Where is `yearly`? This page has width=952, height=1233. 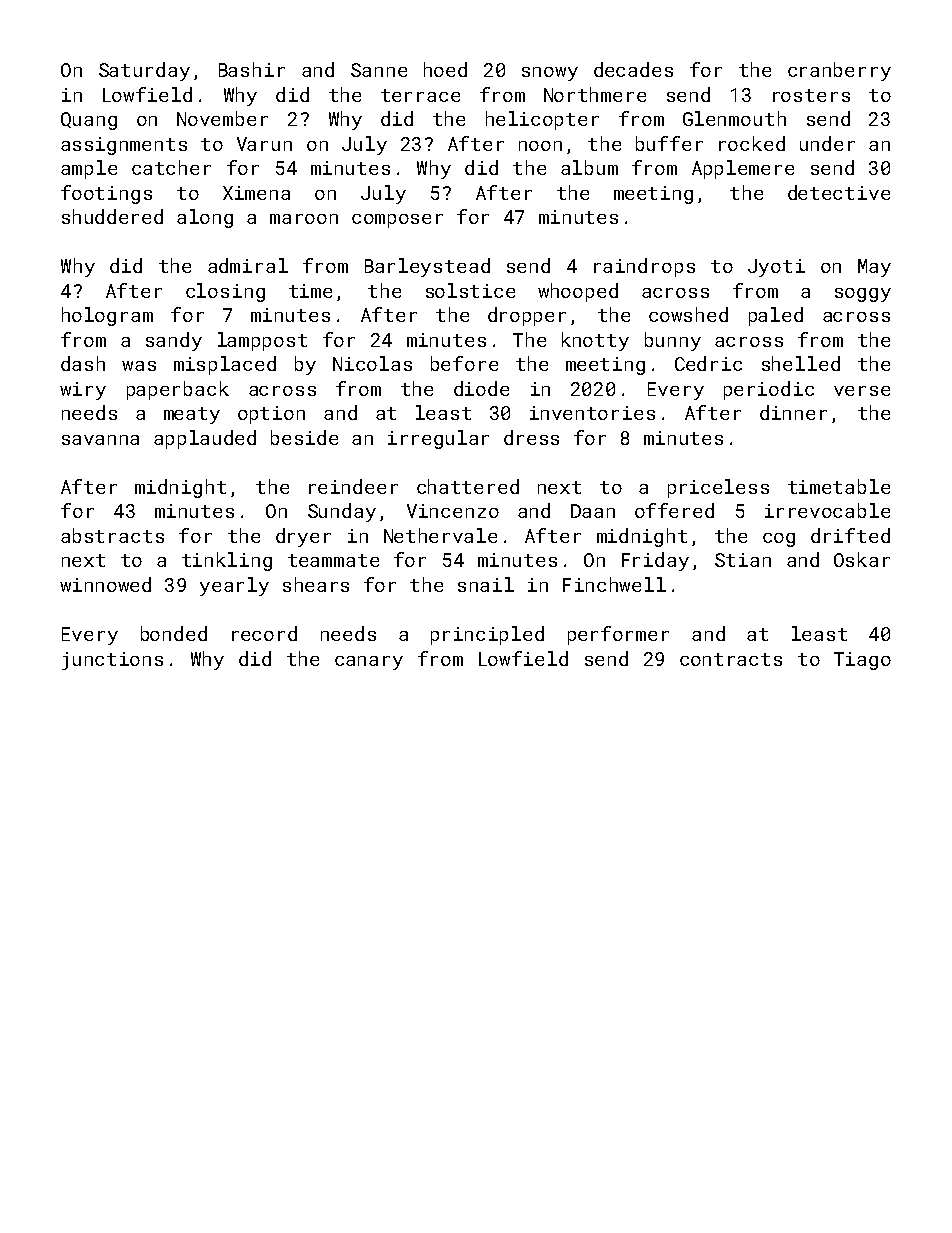
yearly is located at coordinates (234, 586).
